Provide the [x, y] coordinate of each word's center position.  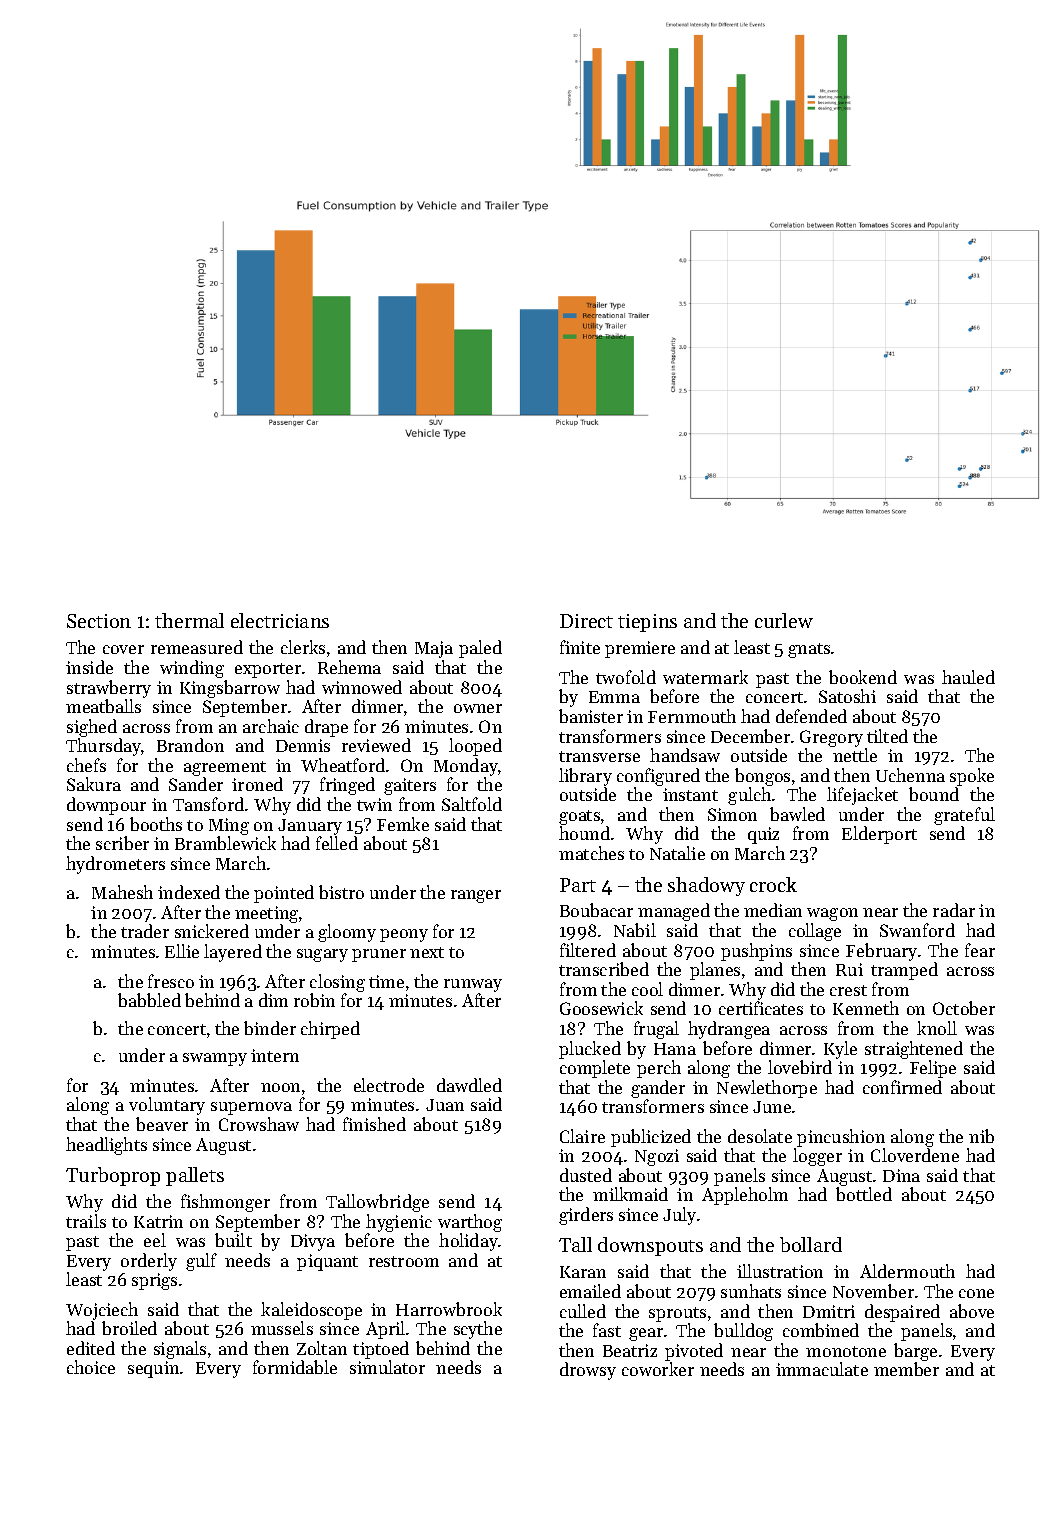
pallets [195, 1176]
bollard [811, 1244]
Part [578, 885]
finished [374, 1124]
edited [91, 1348]
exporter [268, 670]
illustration [780, 1271]
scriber [122, 843]
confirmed [902, 1087]
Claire [582, 1136]
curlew [784, 620]
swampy [215, 1059]
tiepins [647, 623]
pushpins [756, 952]
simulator [387, 1367]
